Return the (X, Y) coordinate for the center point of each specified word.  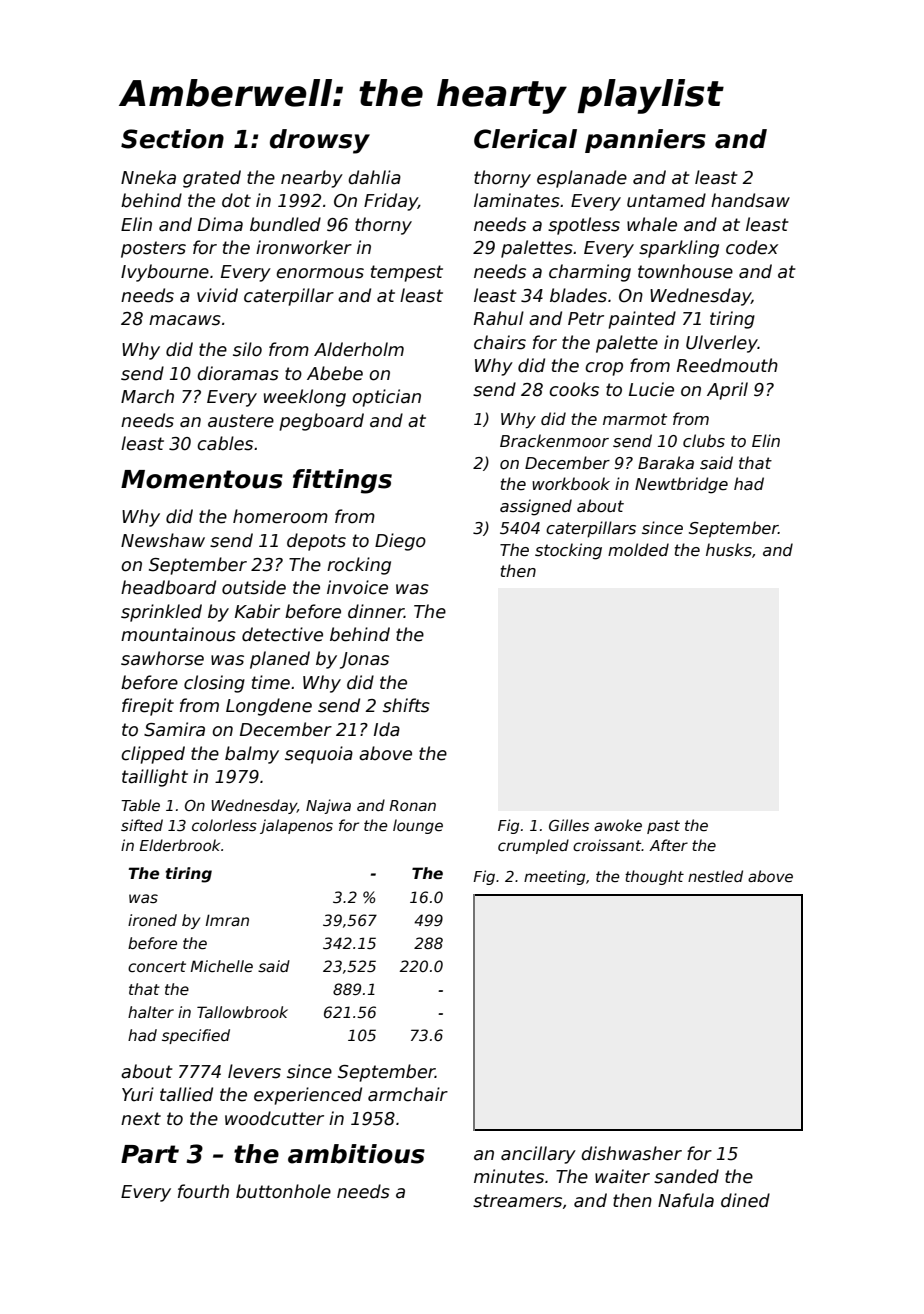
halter (151, 1012)
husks (729, 549)
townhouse (685, 271)
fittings (342, 481)
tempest (407, 273)
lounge (418, 826)
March (147, 396)
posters (153, 249)
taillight (155, 778)
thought (654, 877)
